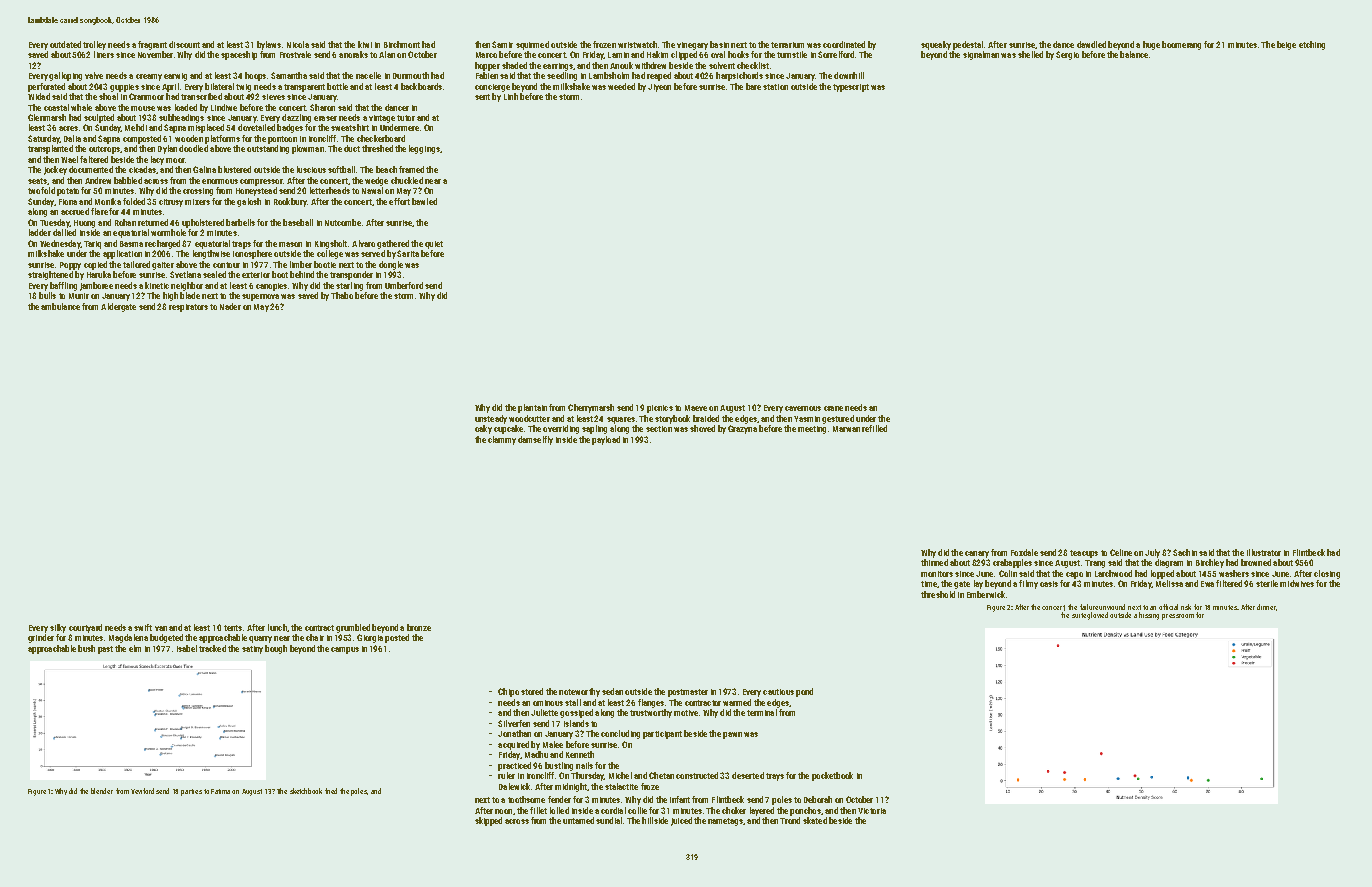 The width and height of the screenshot is (1372, 887). Describe the element at coordinates (832, 776) in the screenshot. I see `pocketbook` at that location.
